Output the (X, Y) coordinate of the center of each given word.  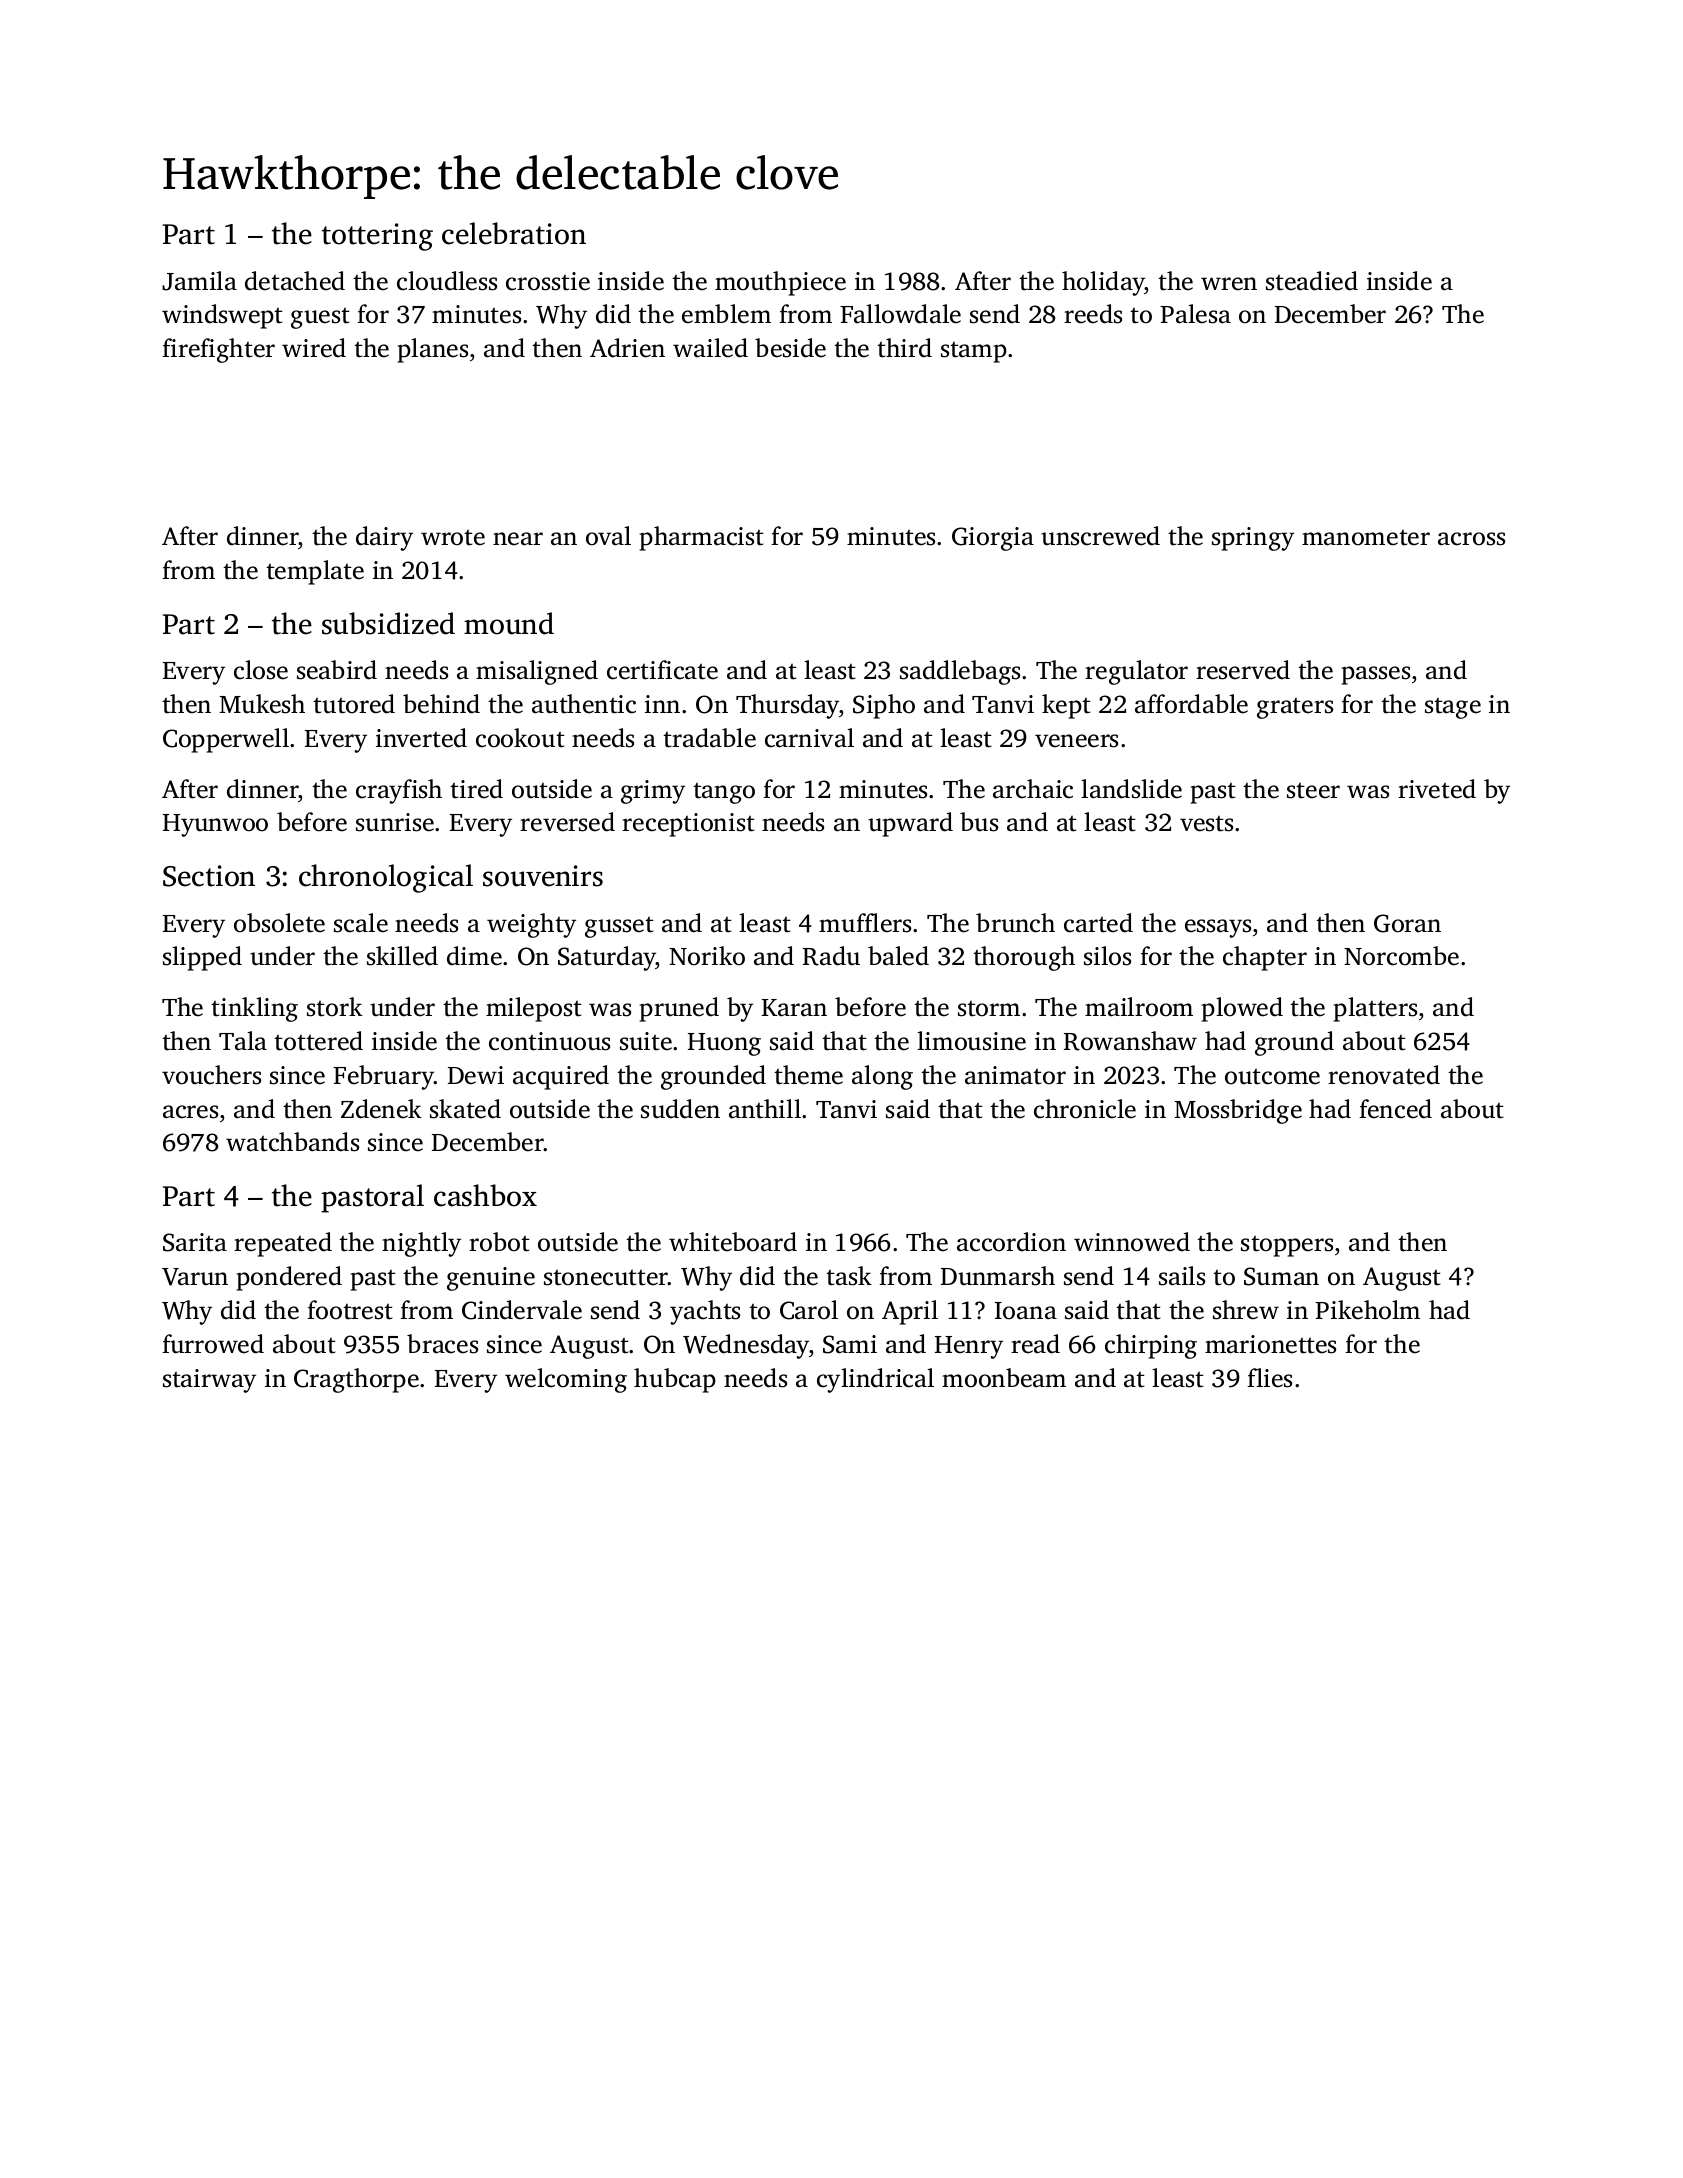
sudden (680, 1109)
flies (1269, 1378)
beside (790, 348)
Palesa (1195, 314)
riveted (1437, 789)
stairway (209, 1381)
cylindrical (875, 1380)
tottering (377, 237)
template (315, 572)
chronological (386, 878)
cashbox (485, 1195)
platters (1375, 1009)
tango (724, 793)
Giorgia (993, 539)
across (1471, 539)
